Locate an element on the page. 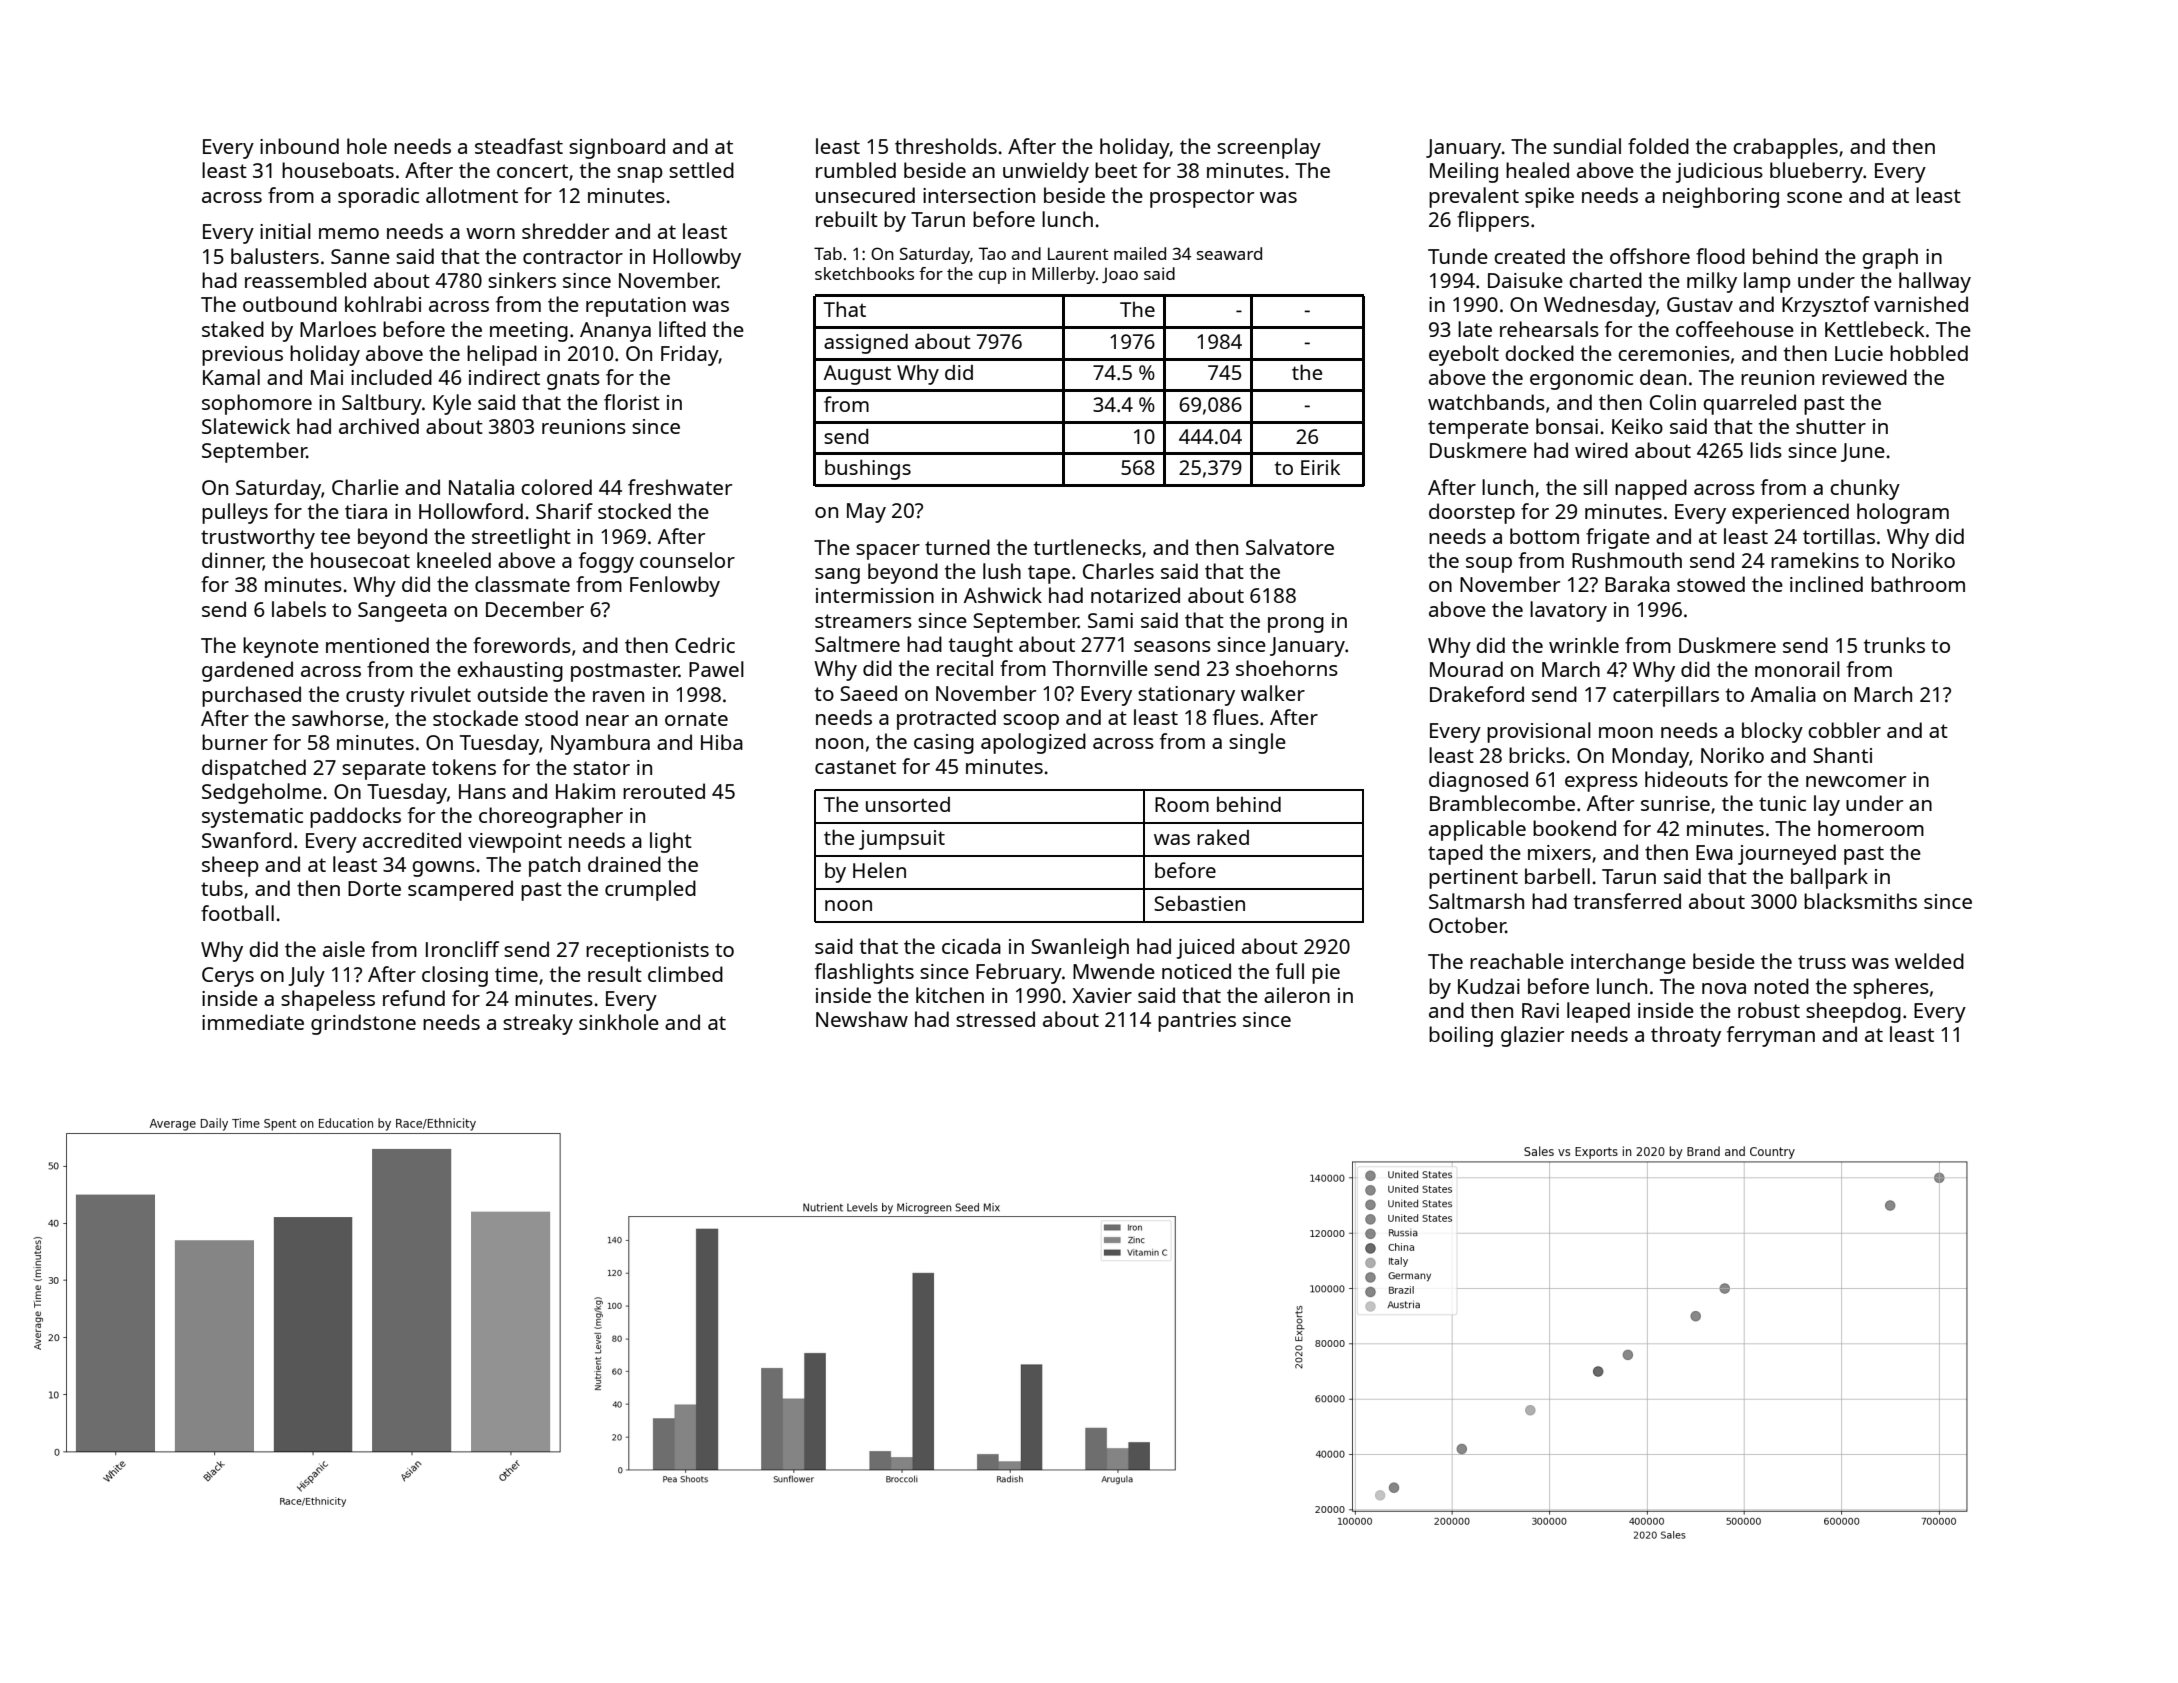  immediate is located at coordinates (253, 1022).
